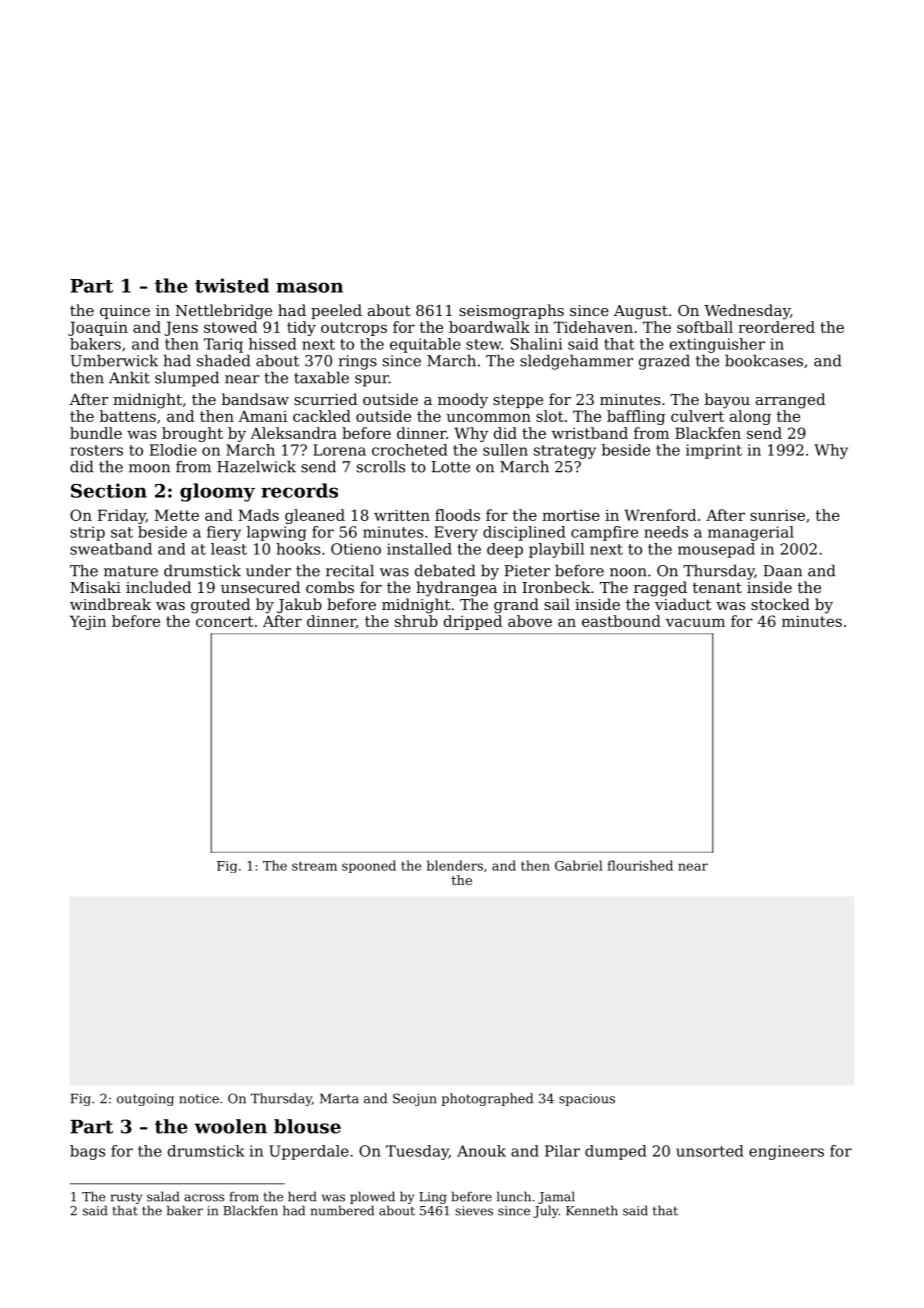 Image resolution: width=924 pixels, height=1308 pixels. Describe the element at coordinates (95, 587) in the image. I see `Misaki` at that location.
